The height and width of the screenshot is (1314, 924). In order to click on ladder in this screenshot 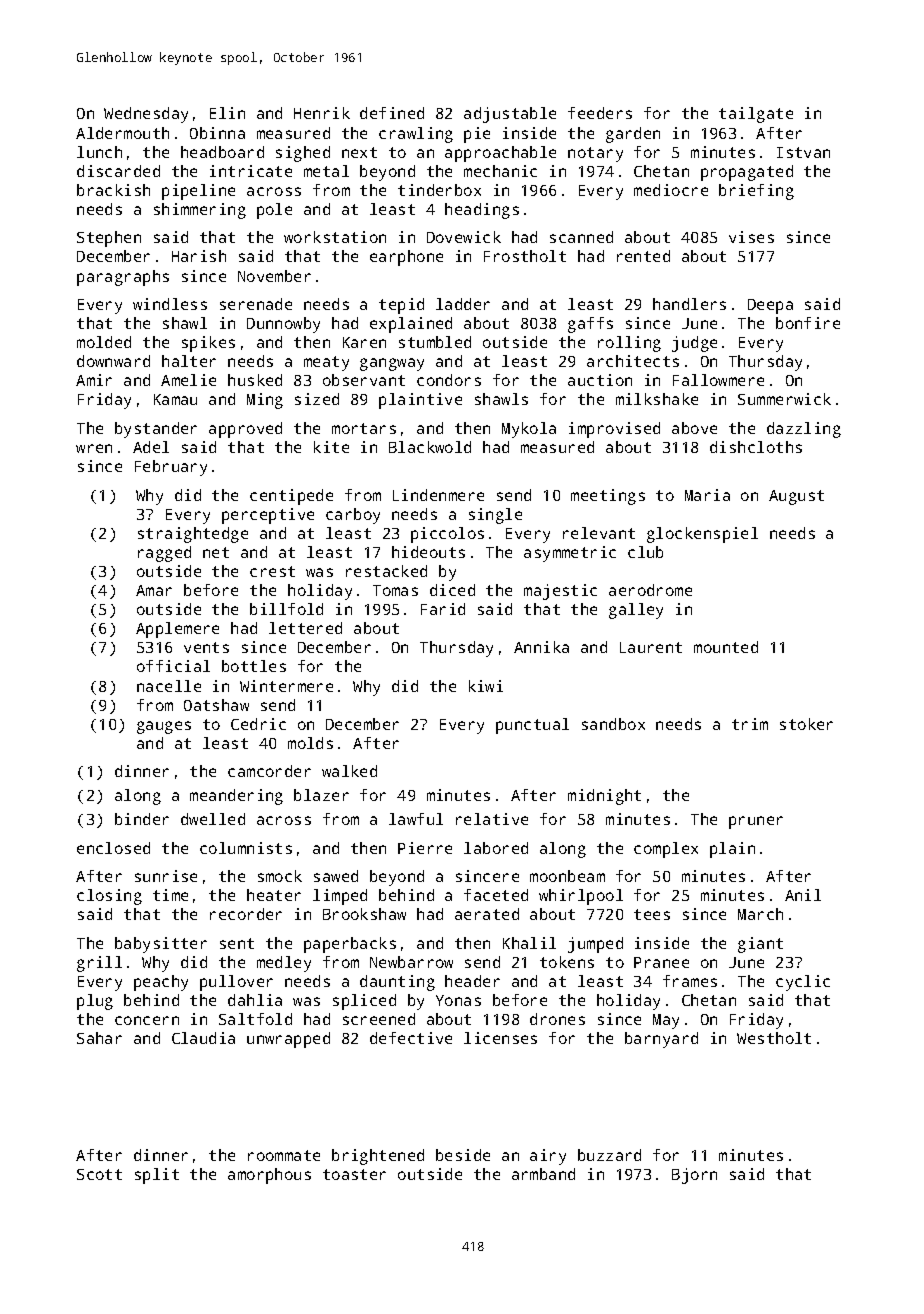, I will do `click(463, 304)`.
